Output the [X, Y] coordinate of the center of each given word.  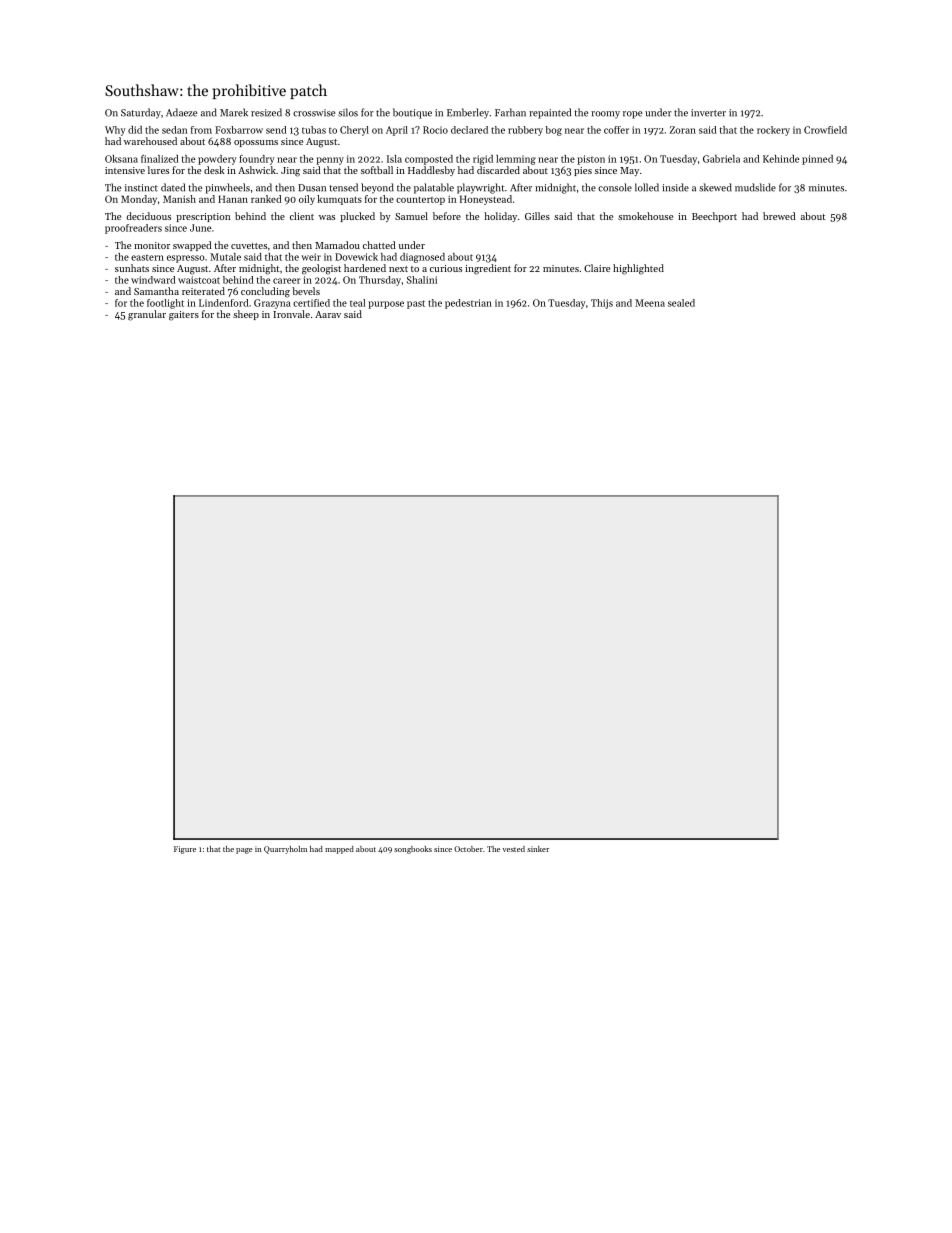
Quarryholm [285, 850]
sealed [681, 303]
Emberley [468, 113]
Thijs [602, 304]
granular [147, 315]
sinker [538, 849]
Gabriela [721, 159]
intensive [125, 170]
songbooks [413, 850]
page [244, 851]
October [468, 849]
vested [514, 849]
